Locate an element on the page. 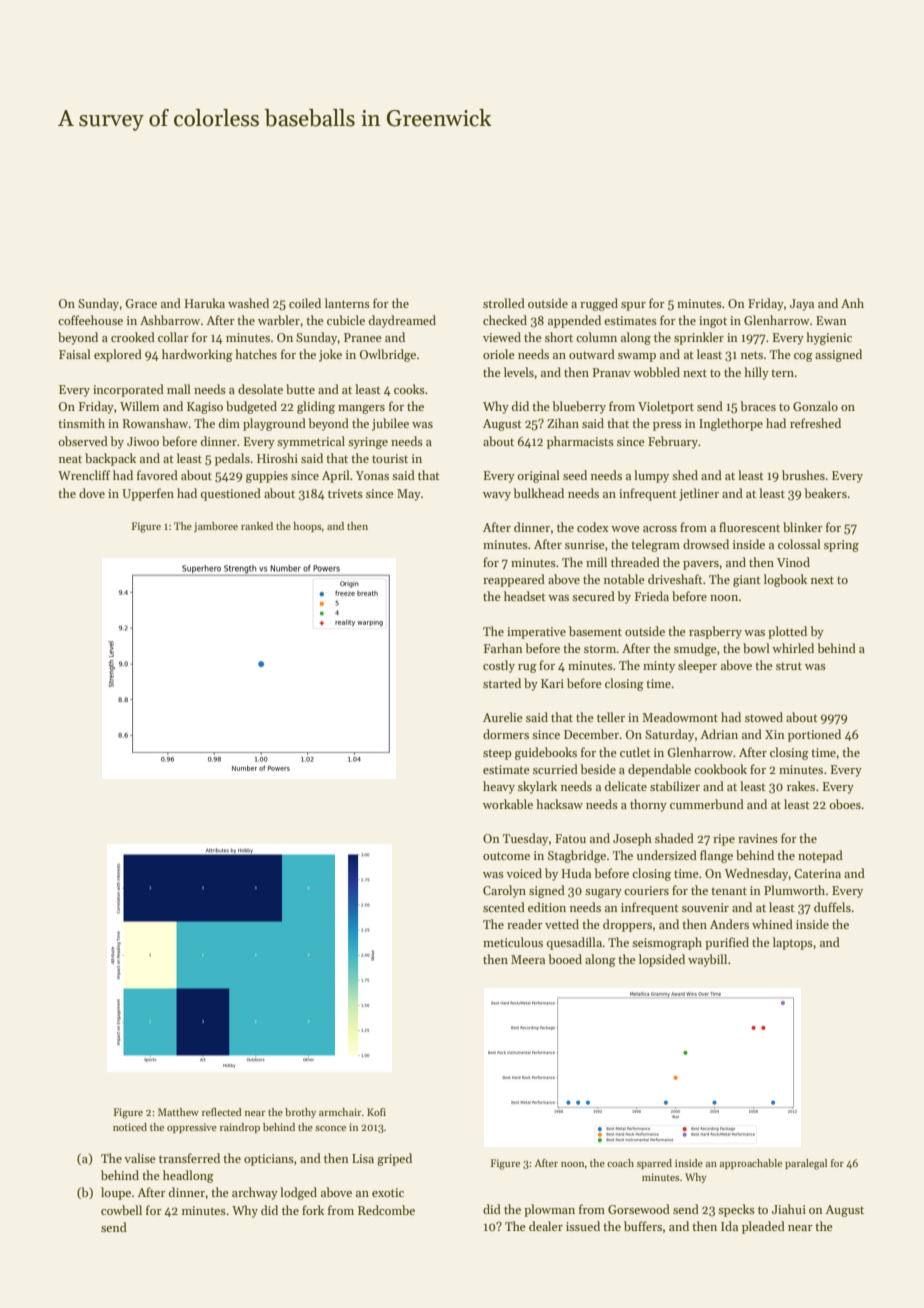 Image resolution: width=924 pixels, height=1308 pixels. Owlbridge is located at coordinates (388, 355).
